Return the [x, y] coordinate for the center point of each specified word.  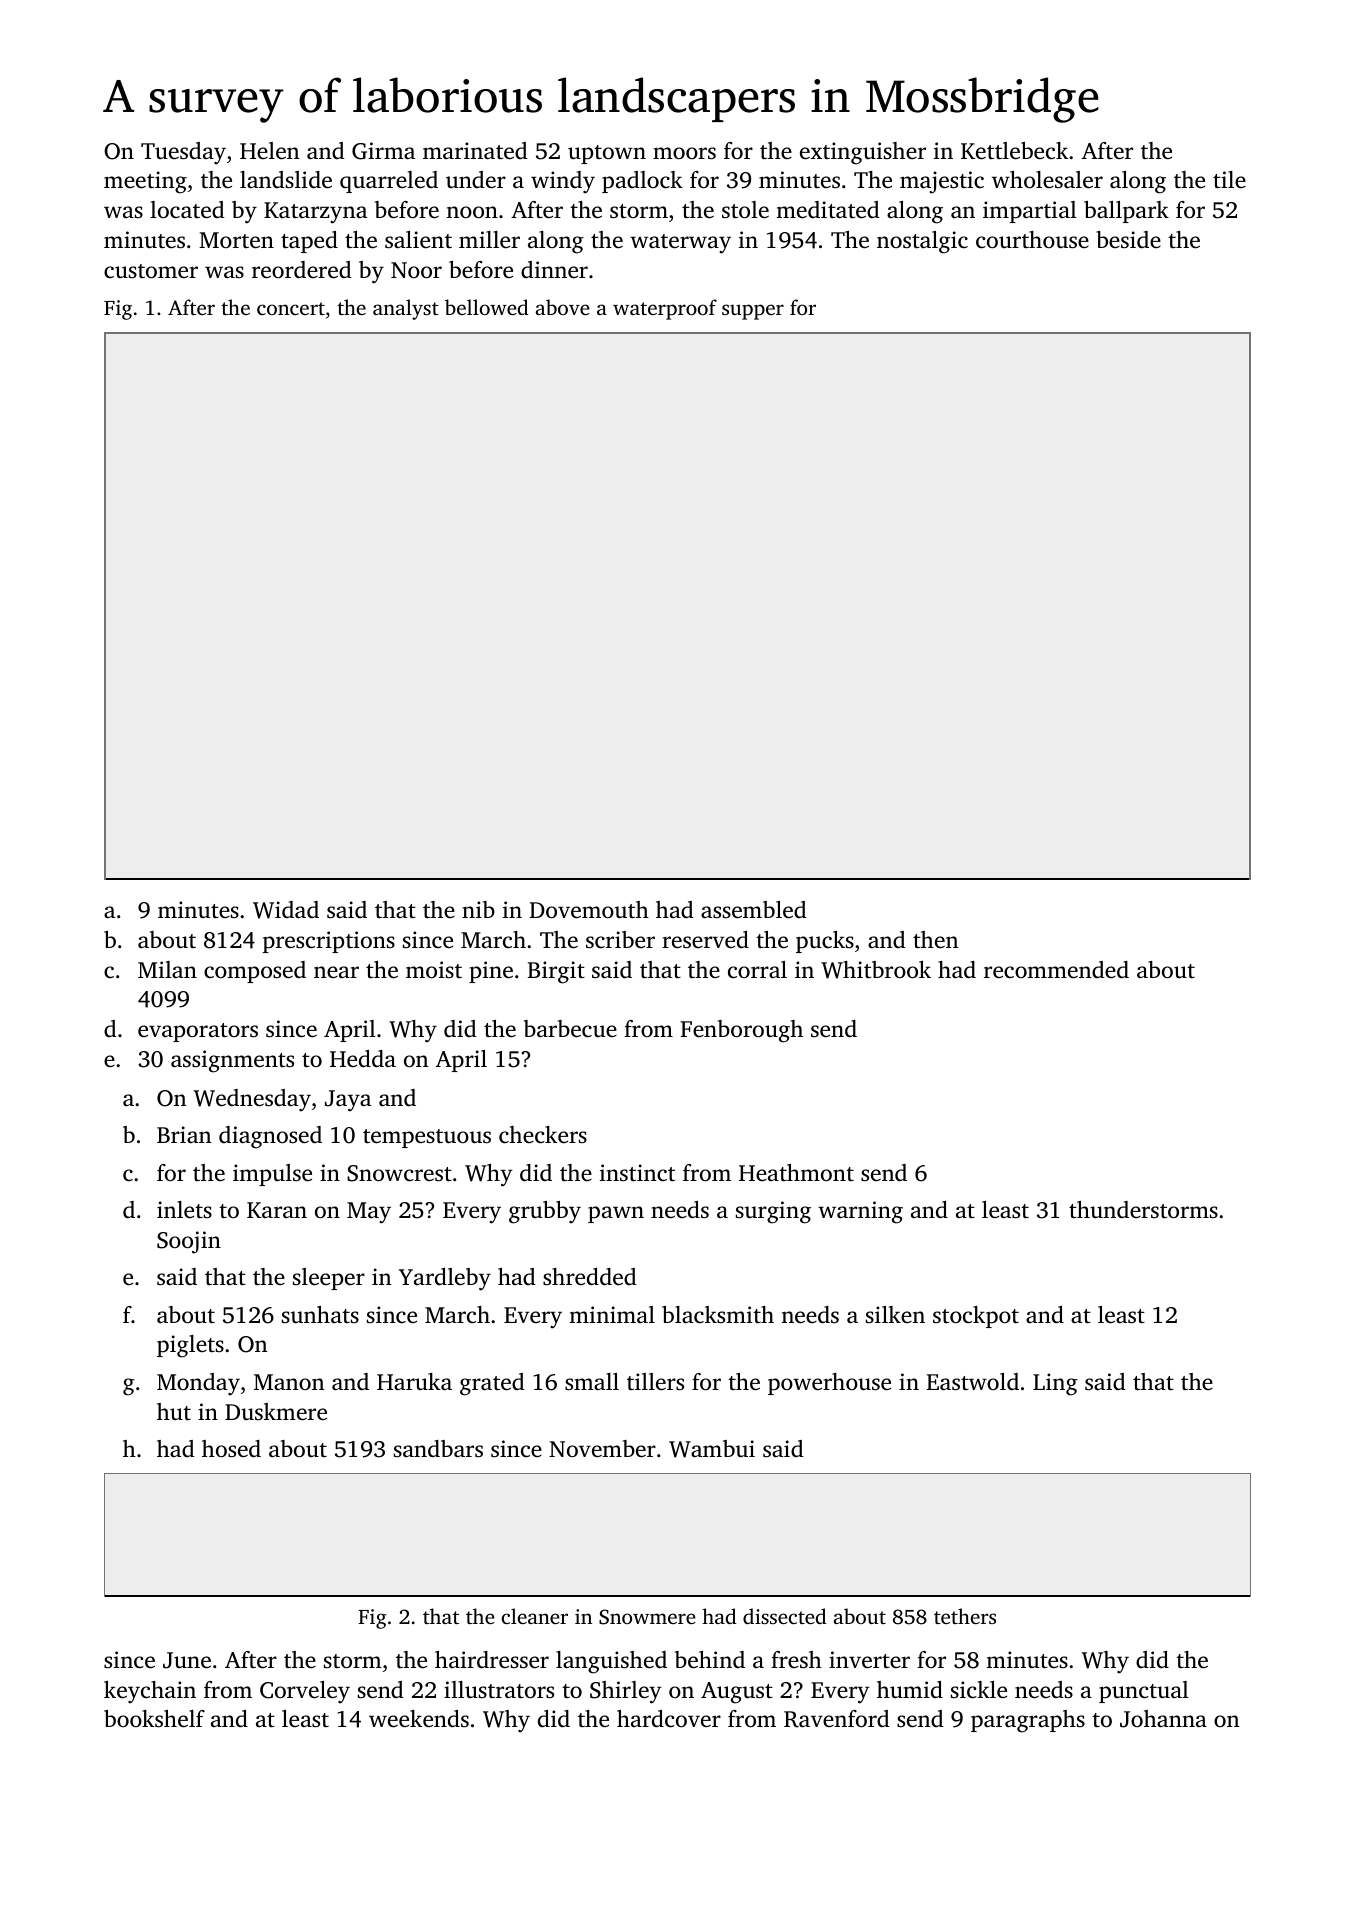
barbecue [570, 1029]
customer [151, 271]
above [563, 307]
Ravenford [837, 1719]
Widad [286, 910]
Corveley [305, 1692]
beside [1128, 239]
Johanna [1163, 1719]
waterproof [665, 309]
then [935, 940]
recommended [1056, 970]
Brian [184, 1134]
